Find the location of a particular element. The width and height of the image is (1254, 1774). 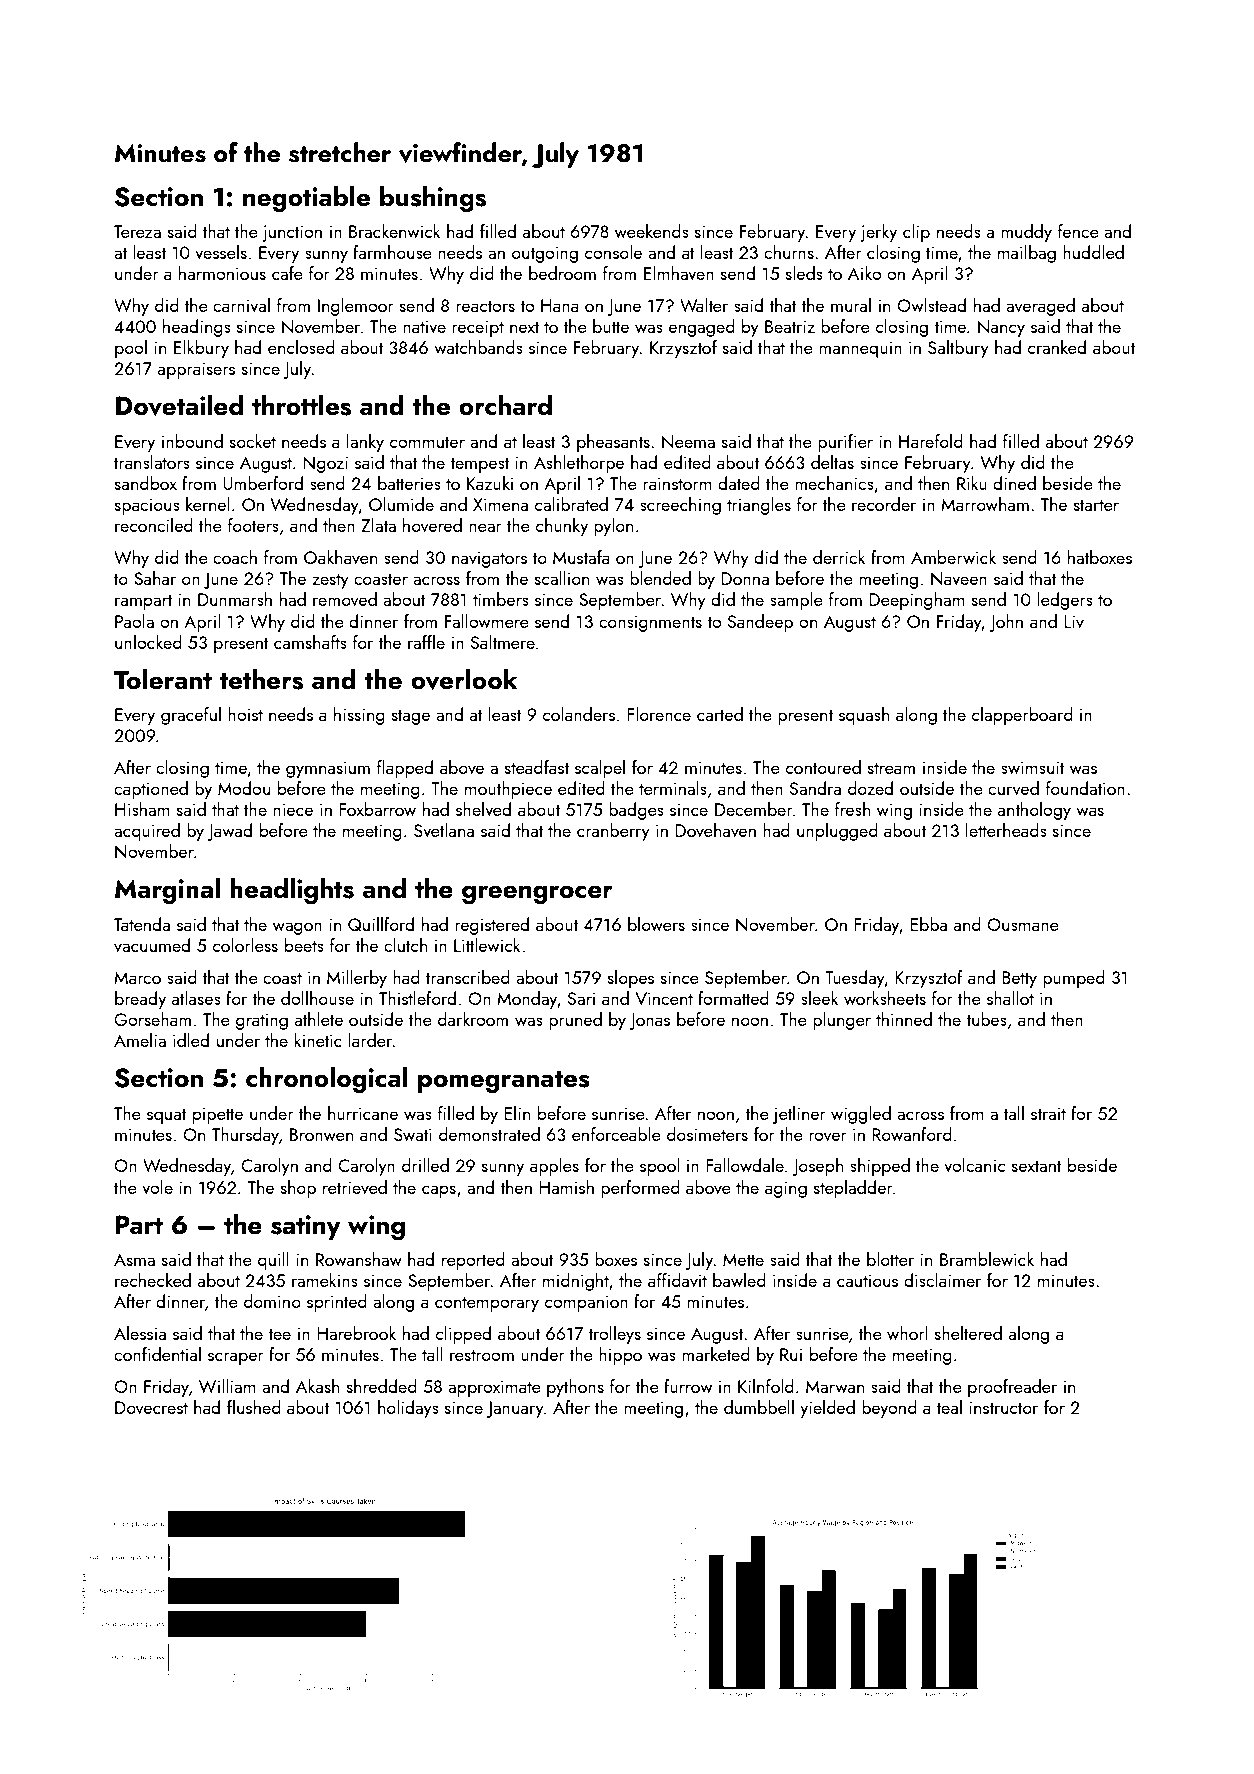

Millerby is located at coordinates (357, 979).
